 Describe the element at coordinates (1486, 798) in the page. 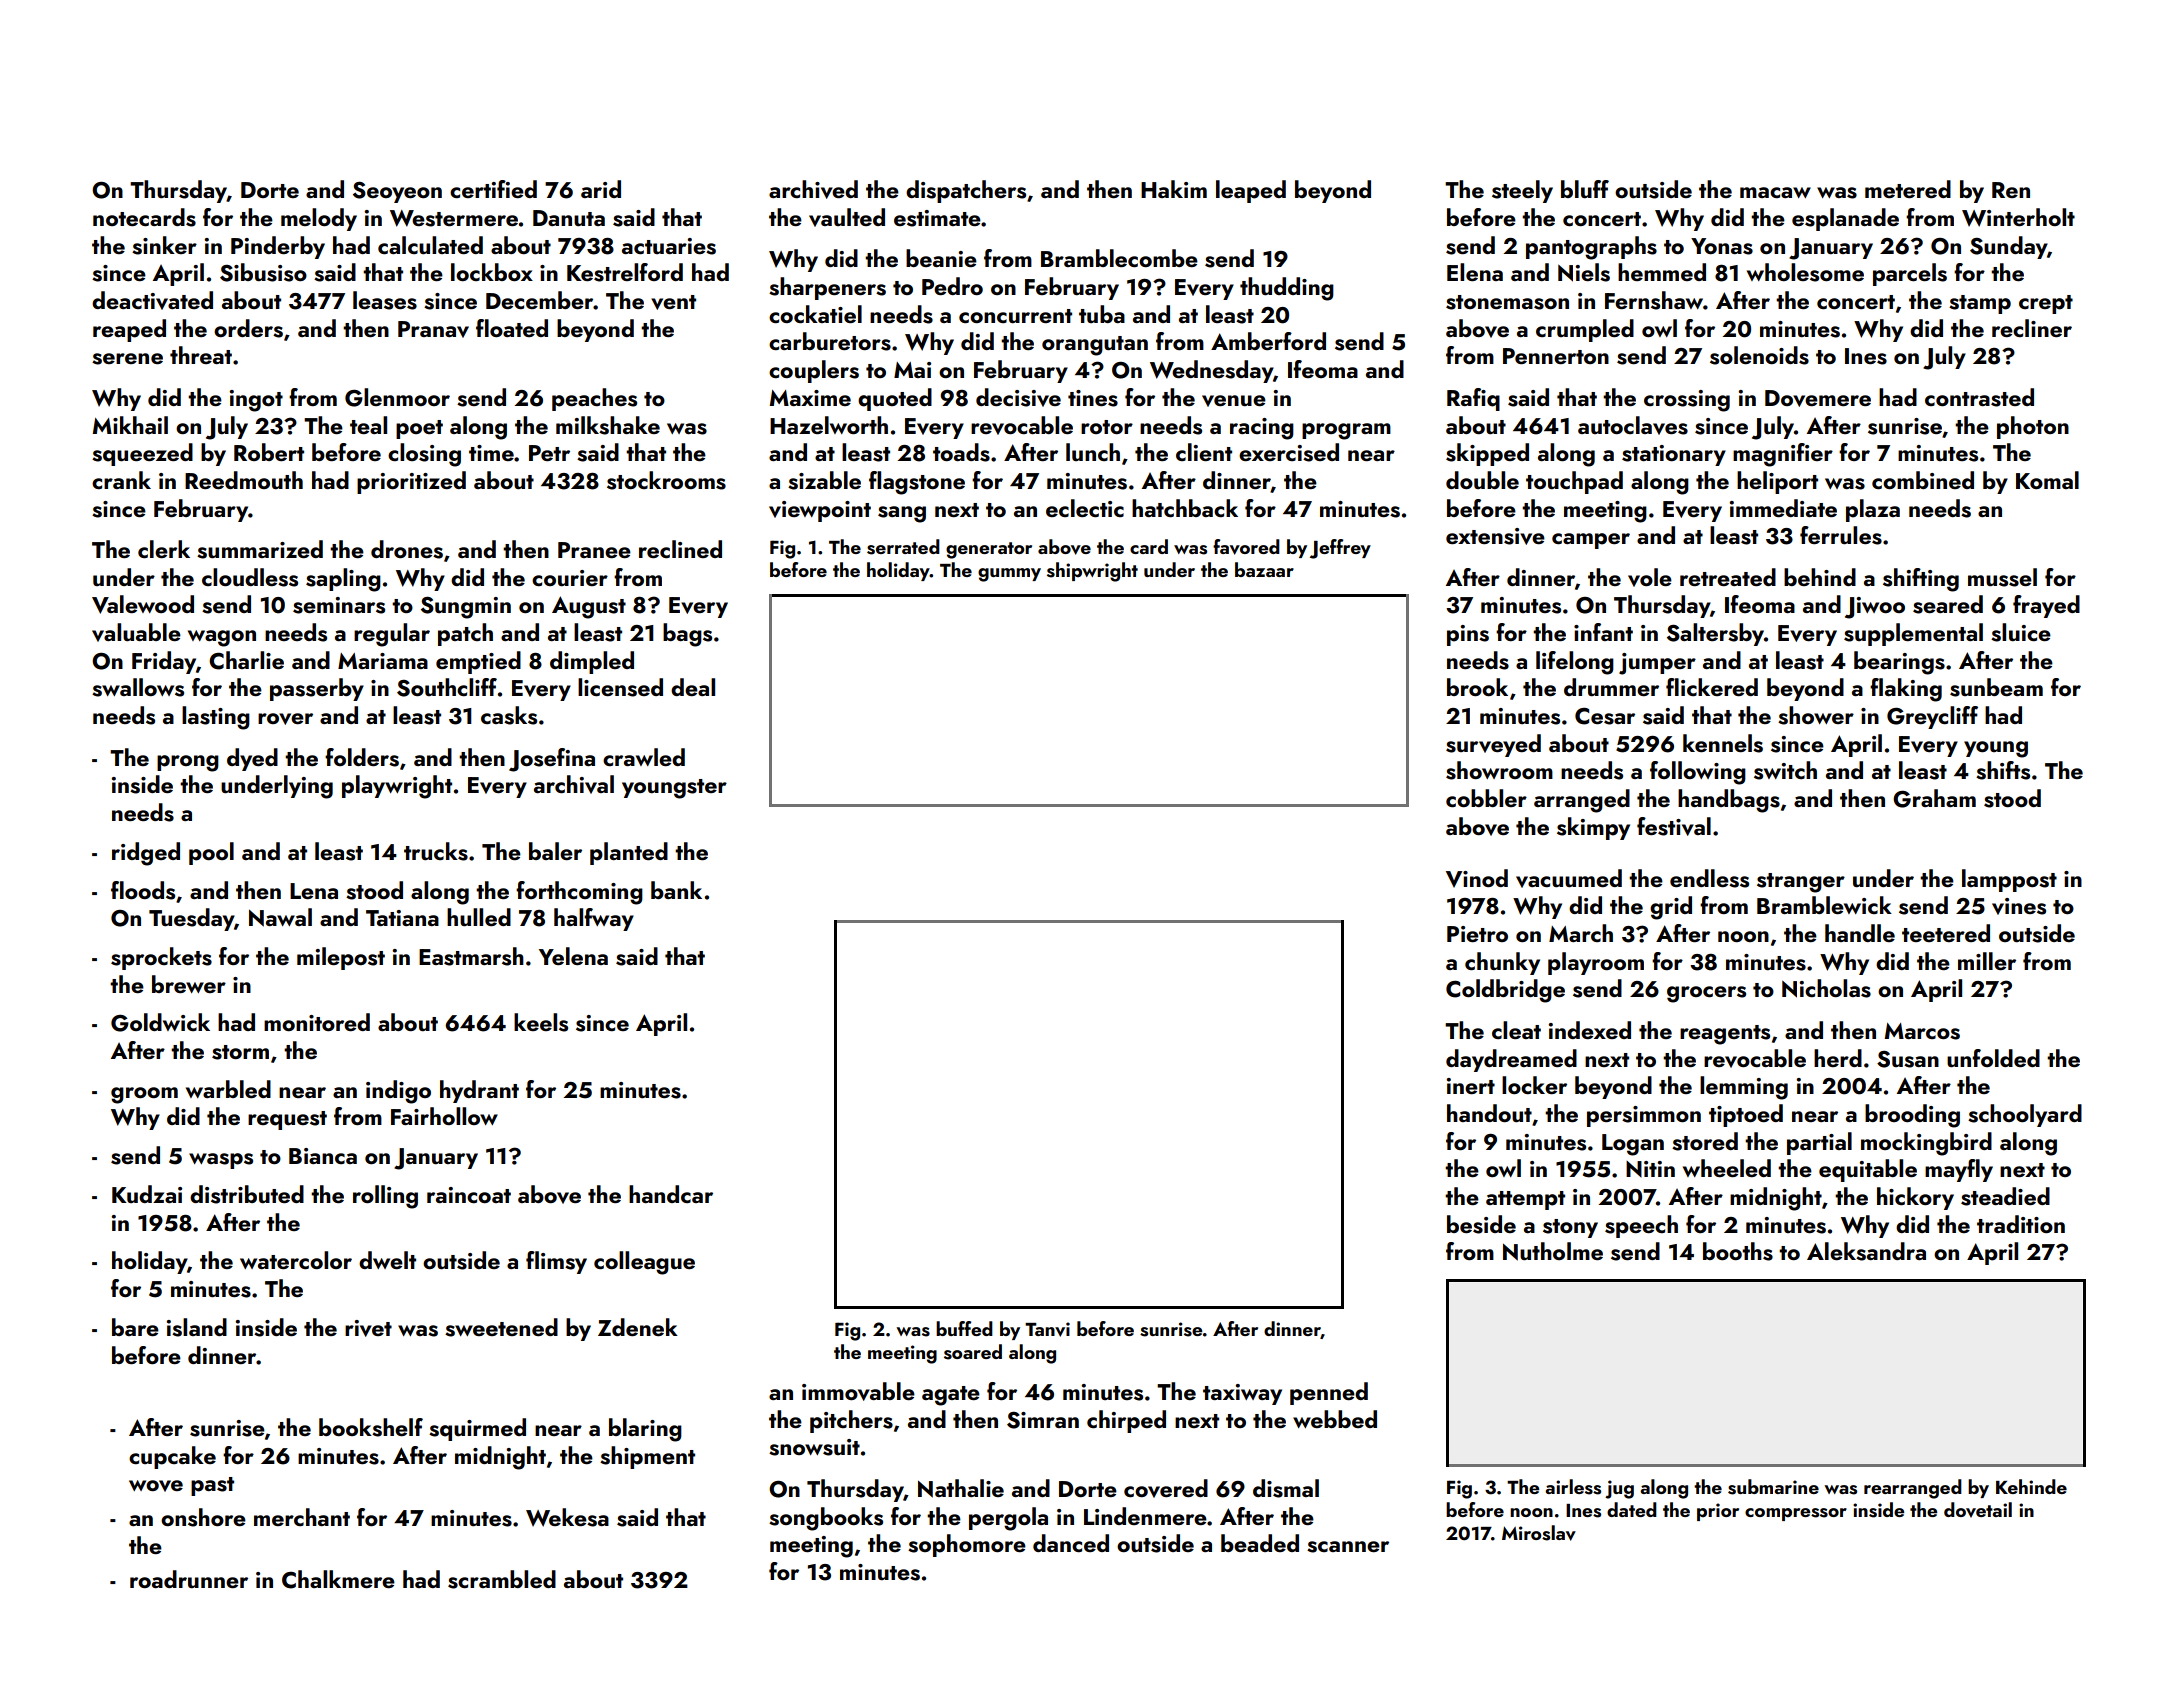

I see `cobbler` at that location.
